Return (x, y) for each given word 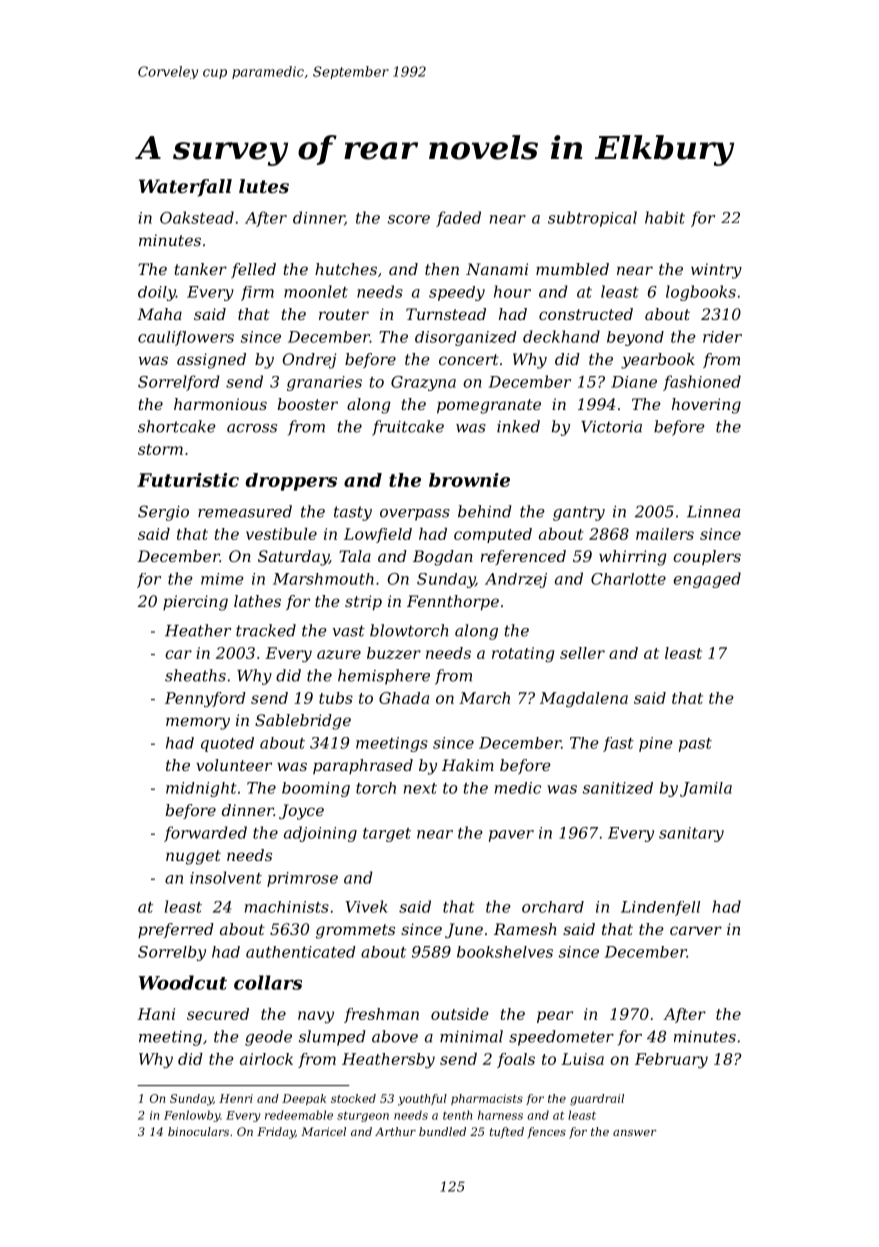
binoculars (198, 1131)
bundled (442, 1131)
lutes (264, 186)
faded (458, 219)
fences (546, 1133)
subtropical (592, 219)
